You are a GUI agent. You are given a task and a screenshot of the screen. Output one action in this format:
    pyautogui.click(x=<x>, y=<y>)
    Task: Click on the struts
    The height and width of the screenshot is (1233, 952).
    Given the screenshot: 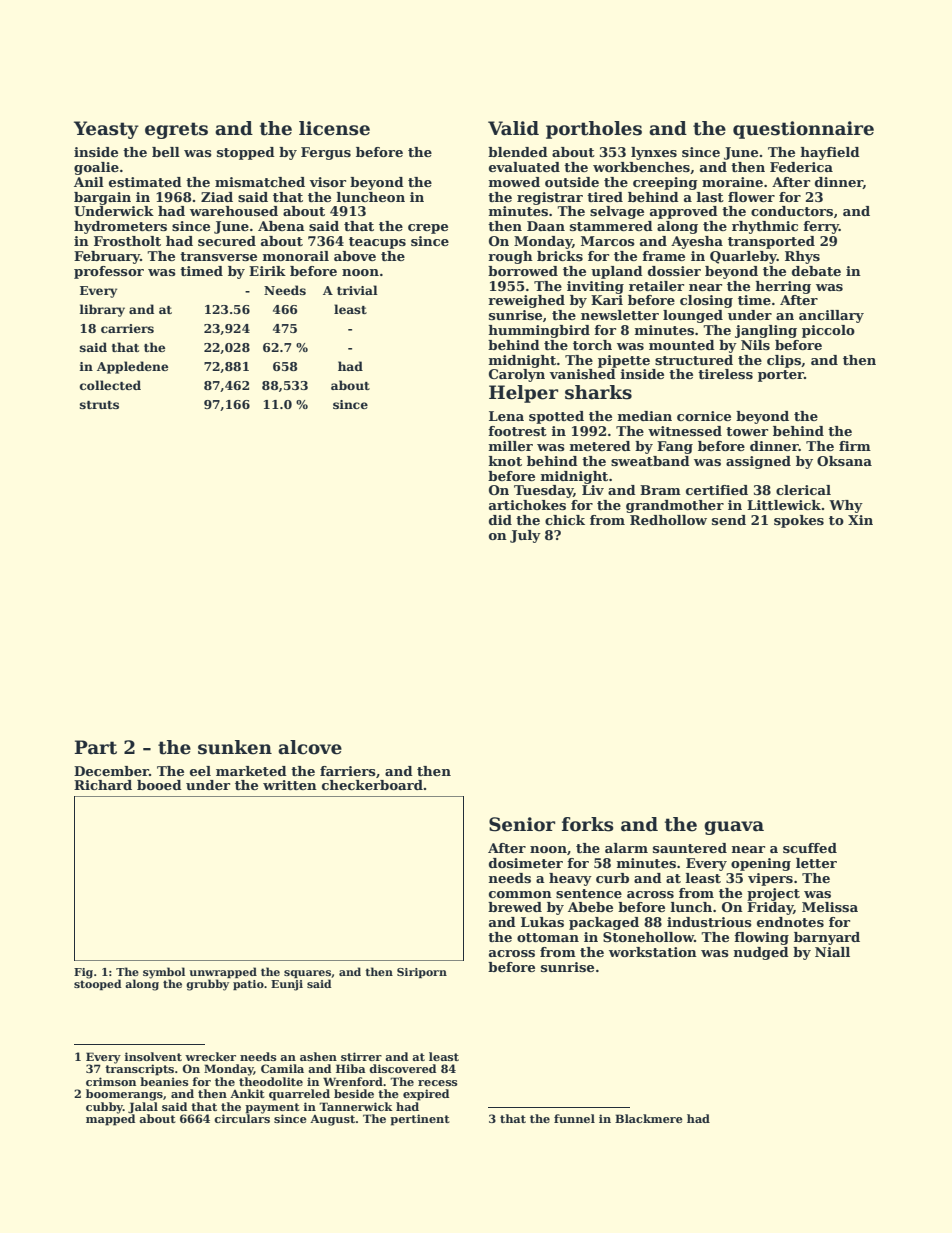 What is the action you would take?
    pyautogui.click(x=99, y=405)
